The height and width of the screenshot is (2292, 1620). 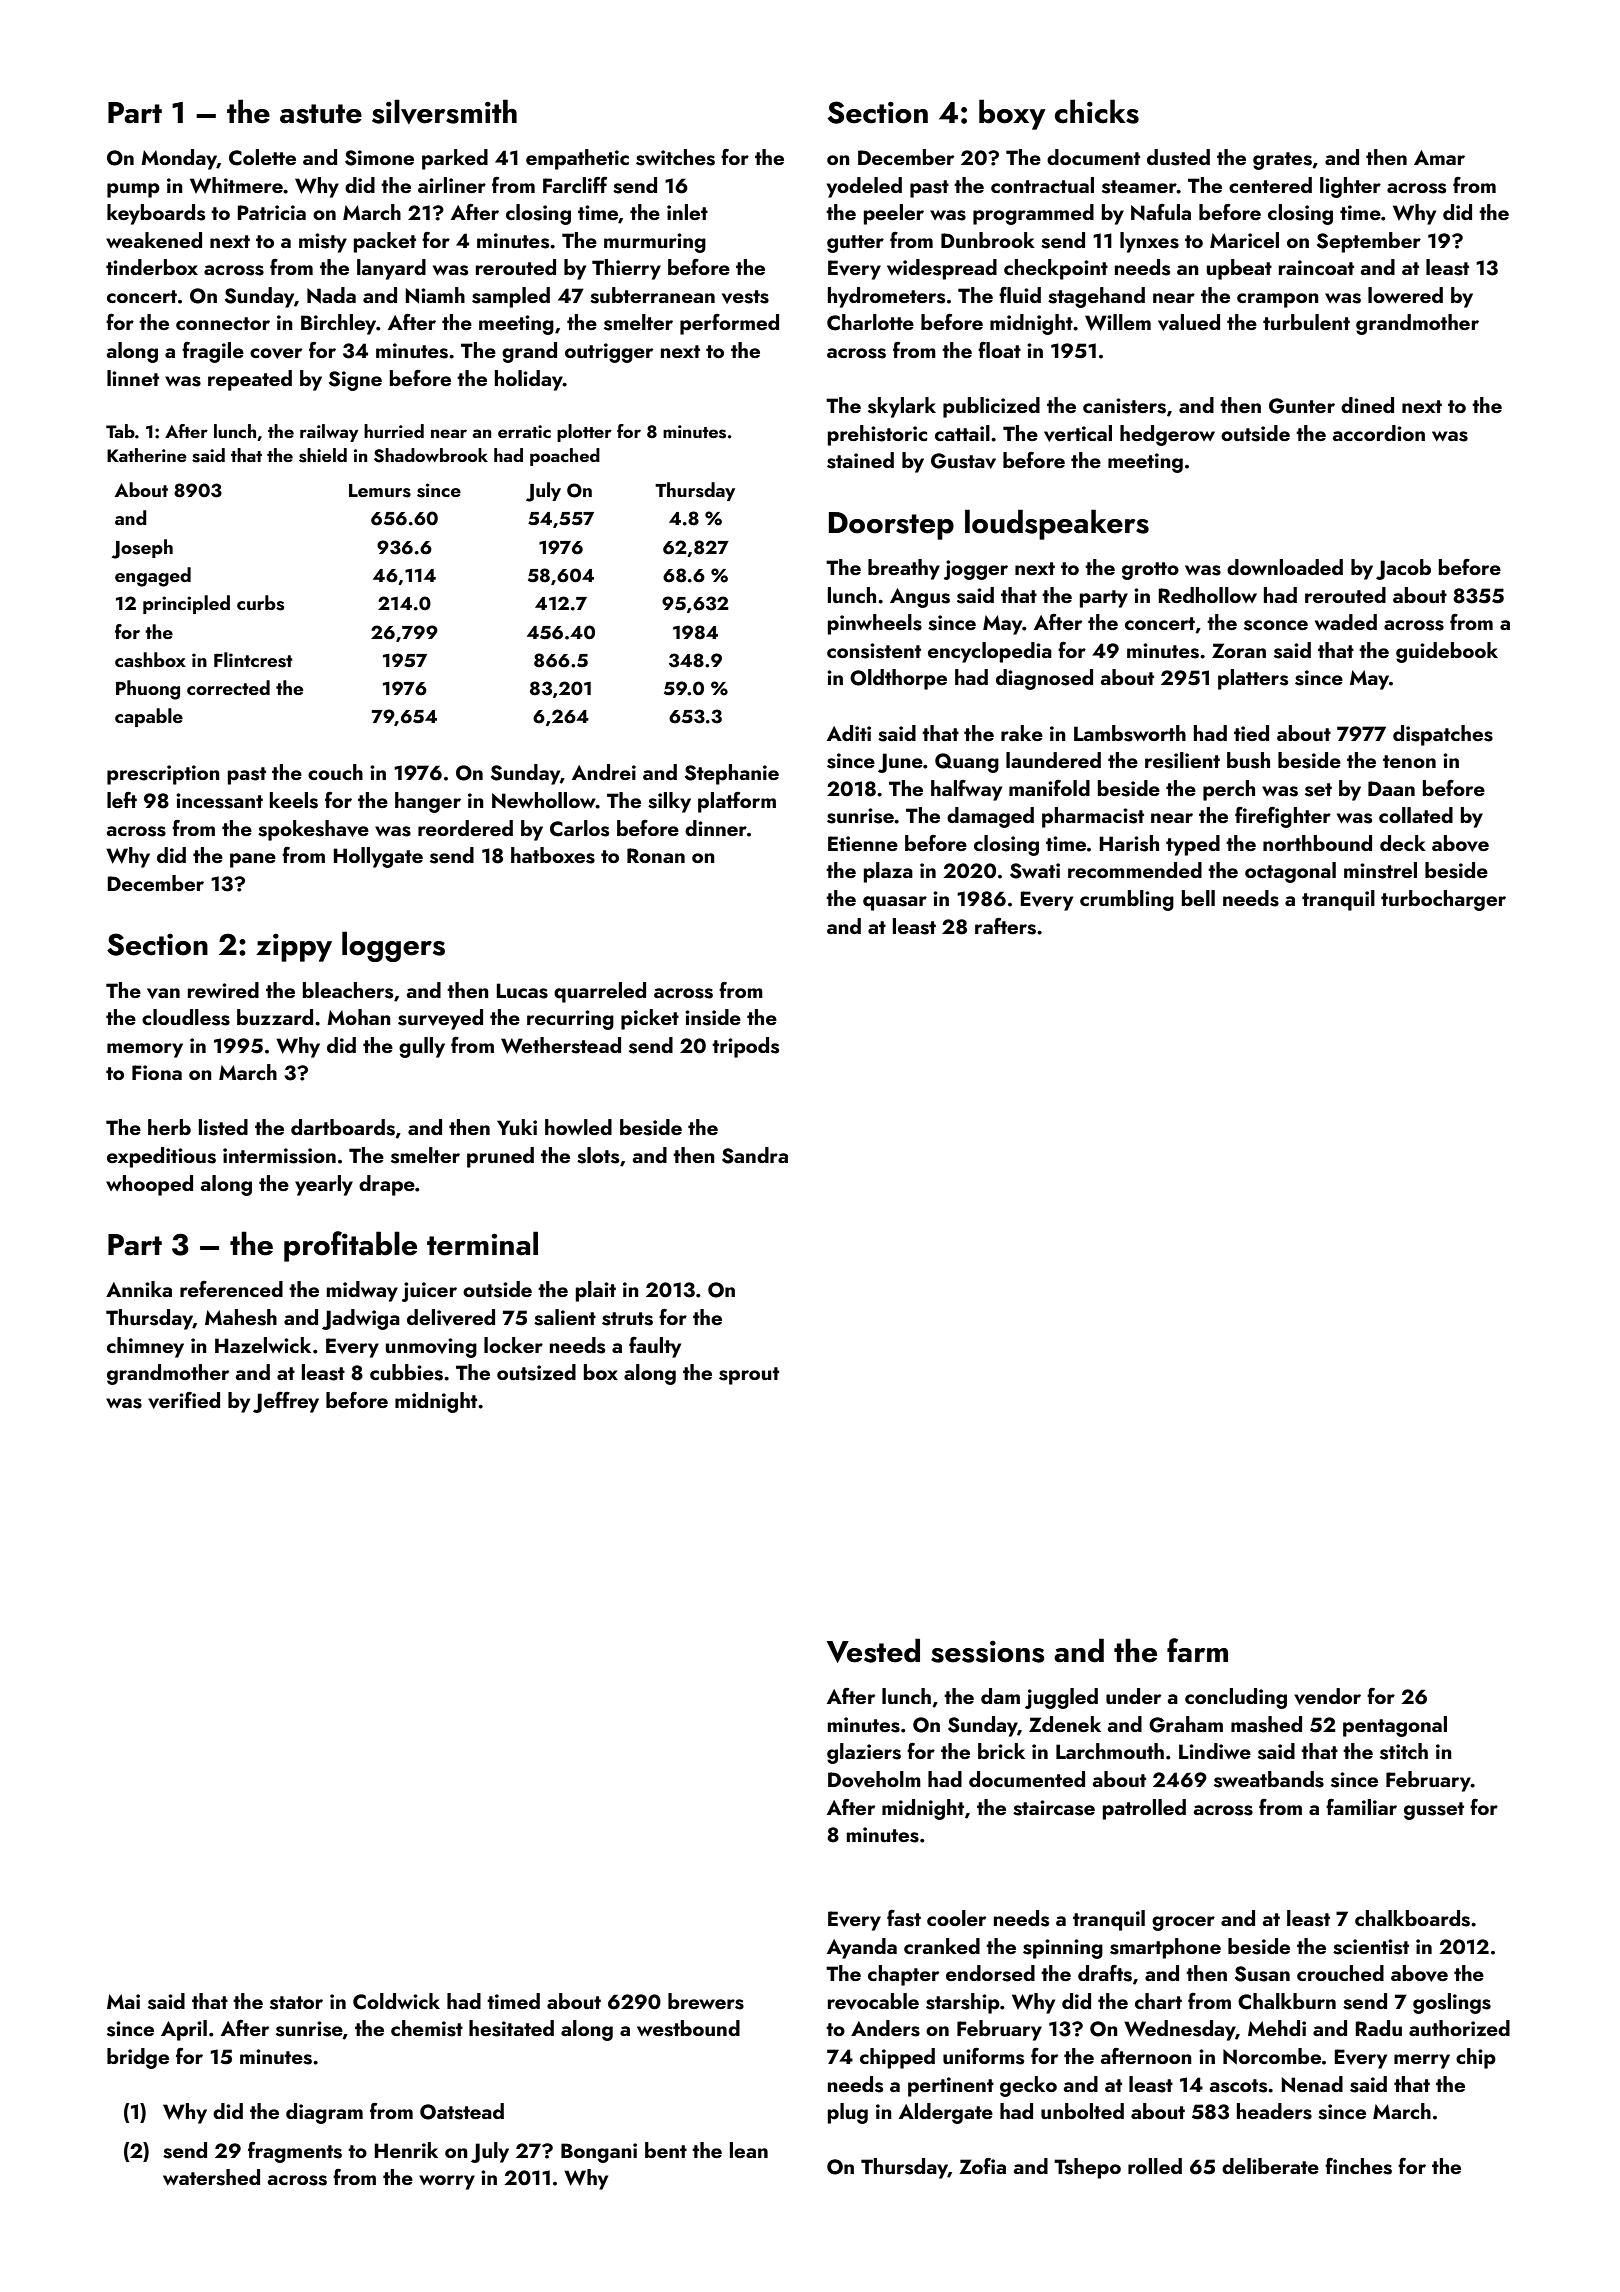 I want to click on switches, so click(x=675, y=157).
